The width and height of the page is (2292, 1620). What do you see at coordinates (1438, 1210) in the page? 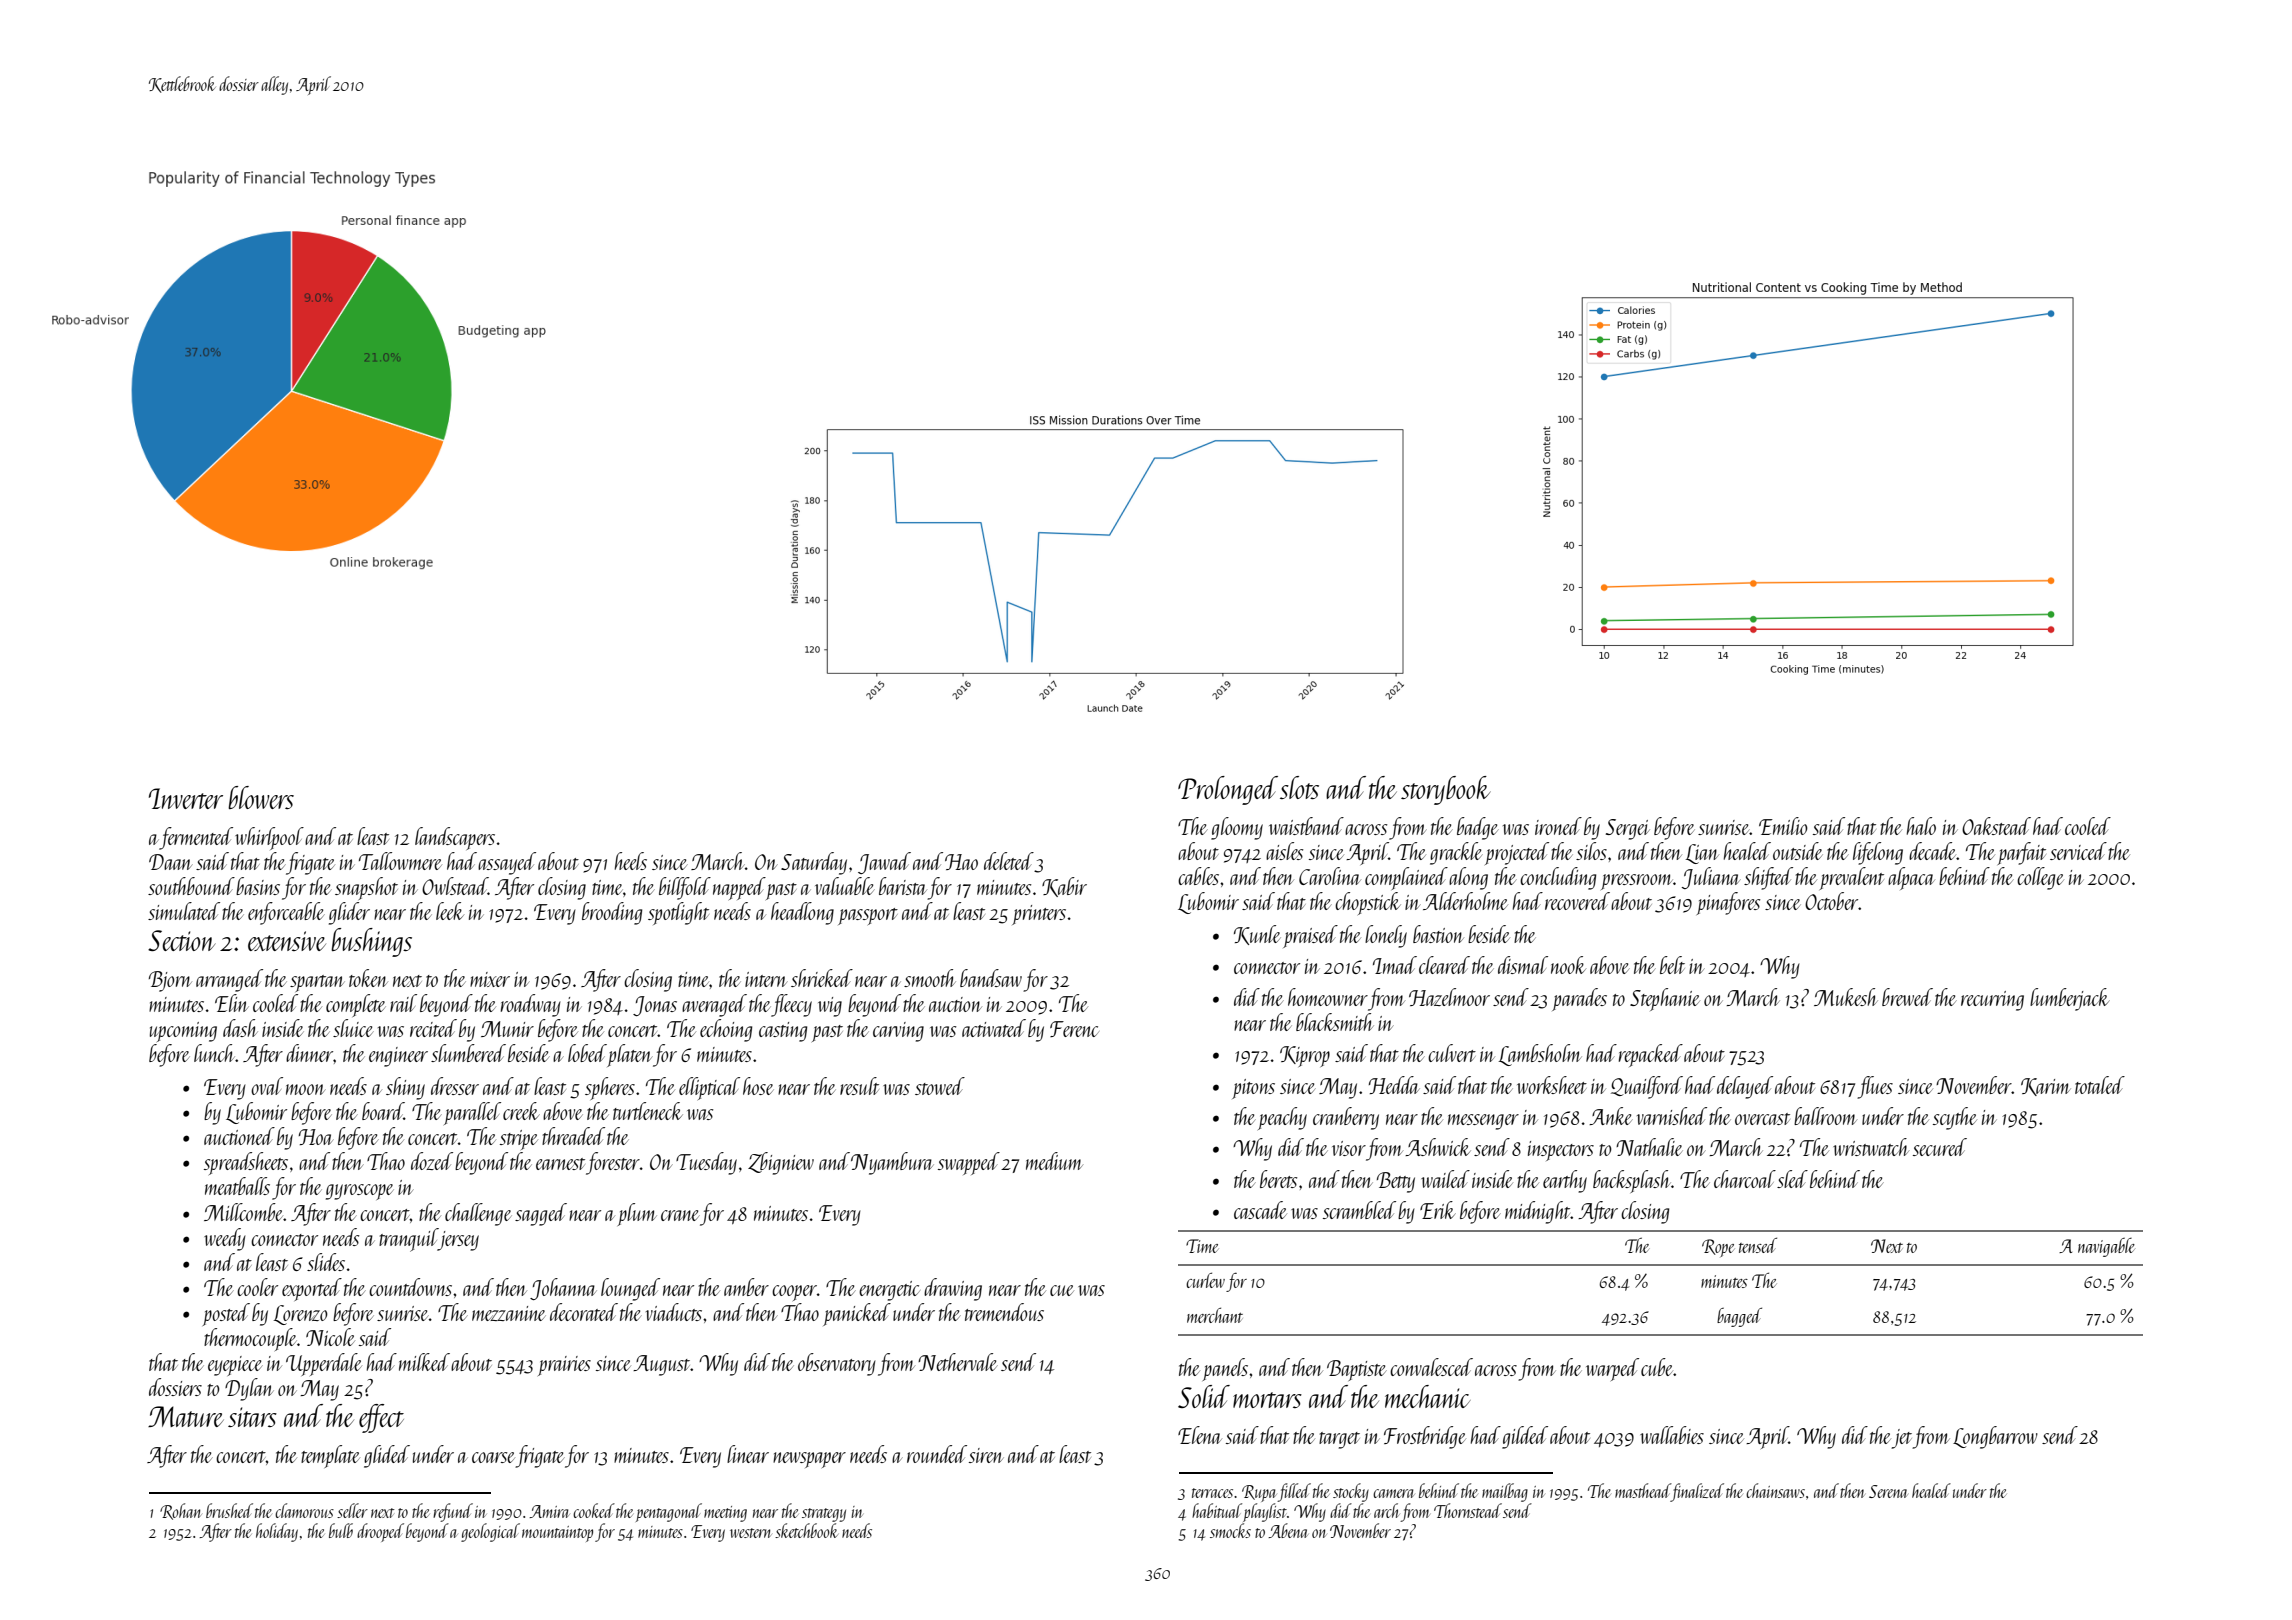
I see `Erik` at bounding box center [1438, 1210].
